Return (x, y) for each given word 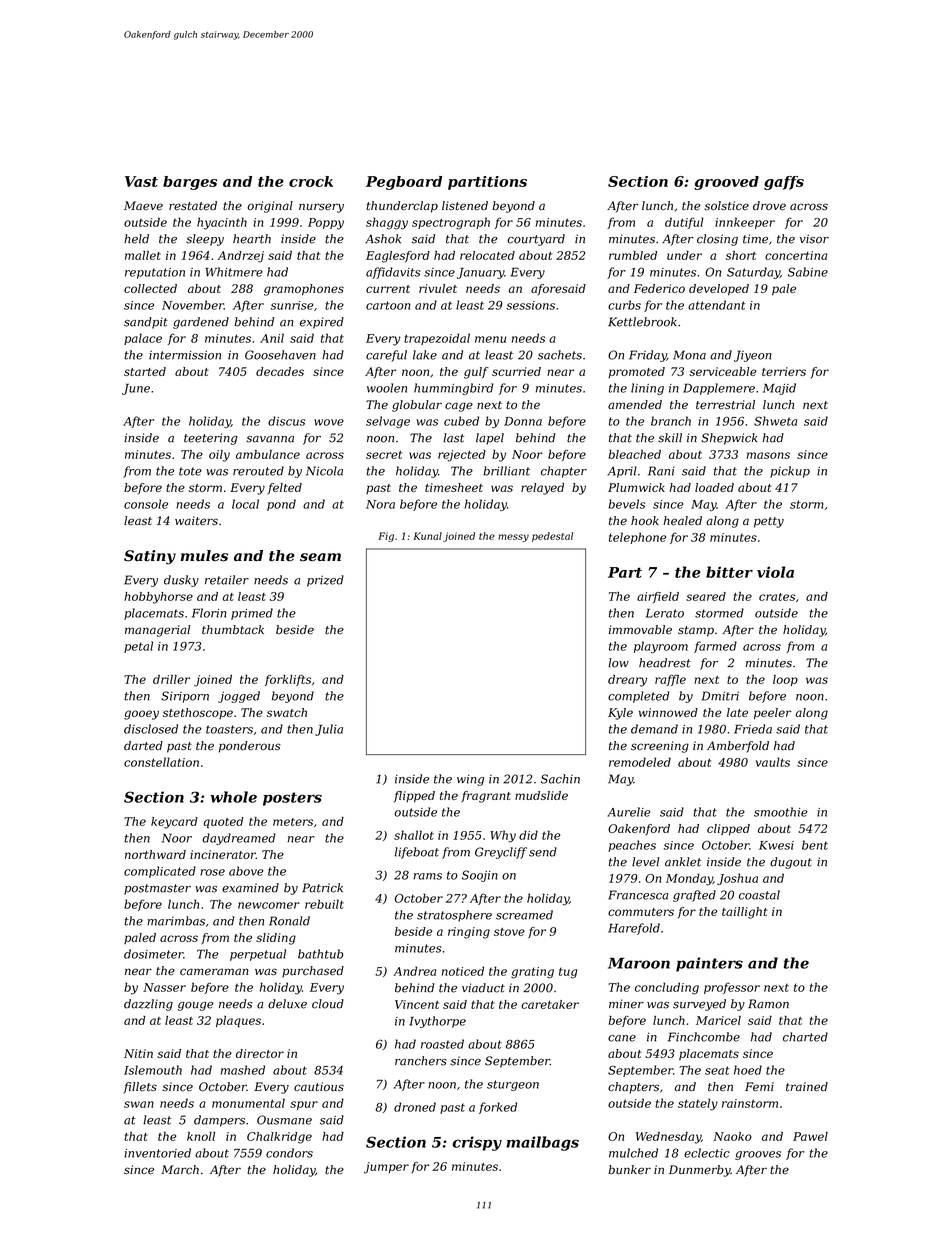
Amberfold (738, 747)
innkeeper (745, 223)
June (136, 389)
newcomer (269, 905)
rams (428, 876)
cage (459, 407)
